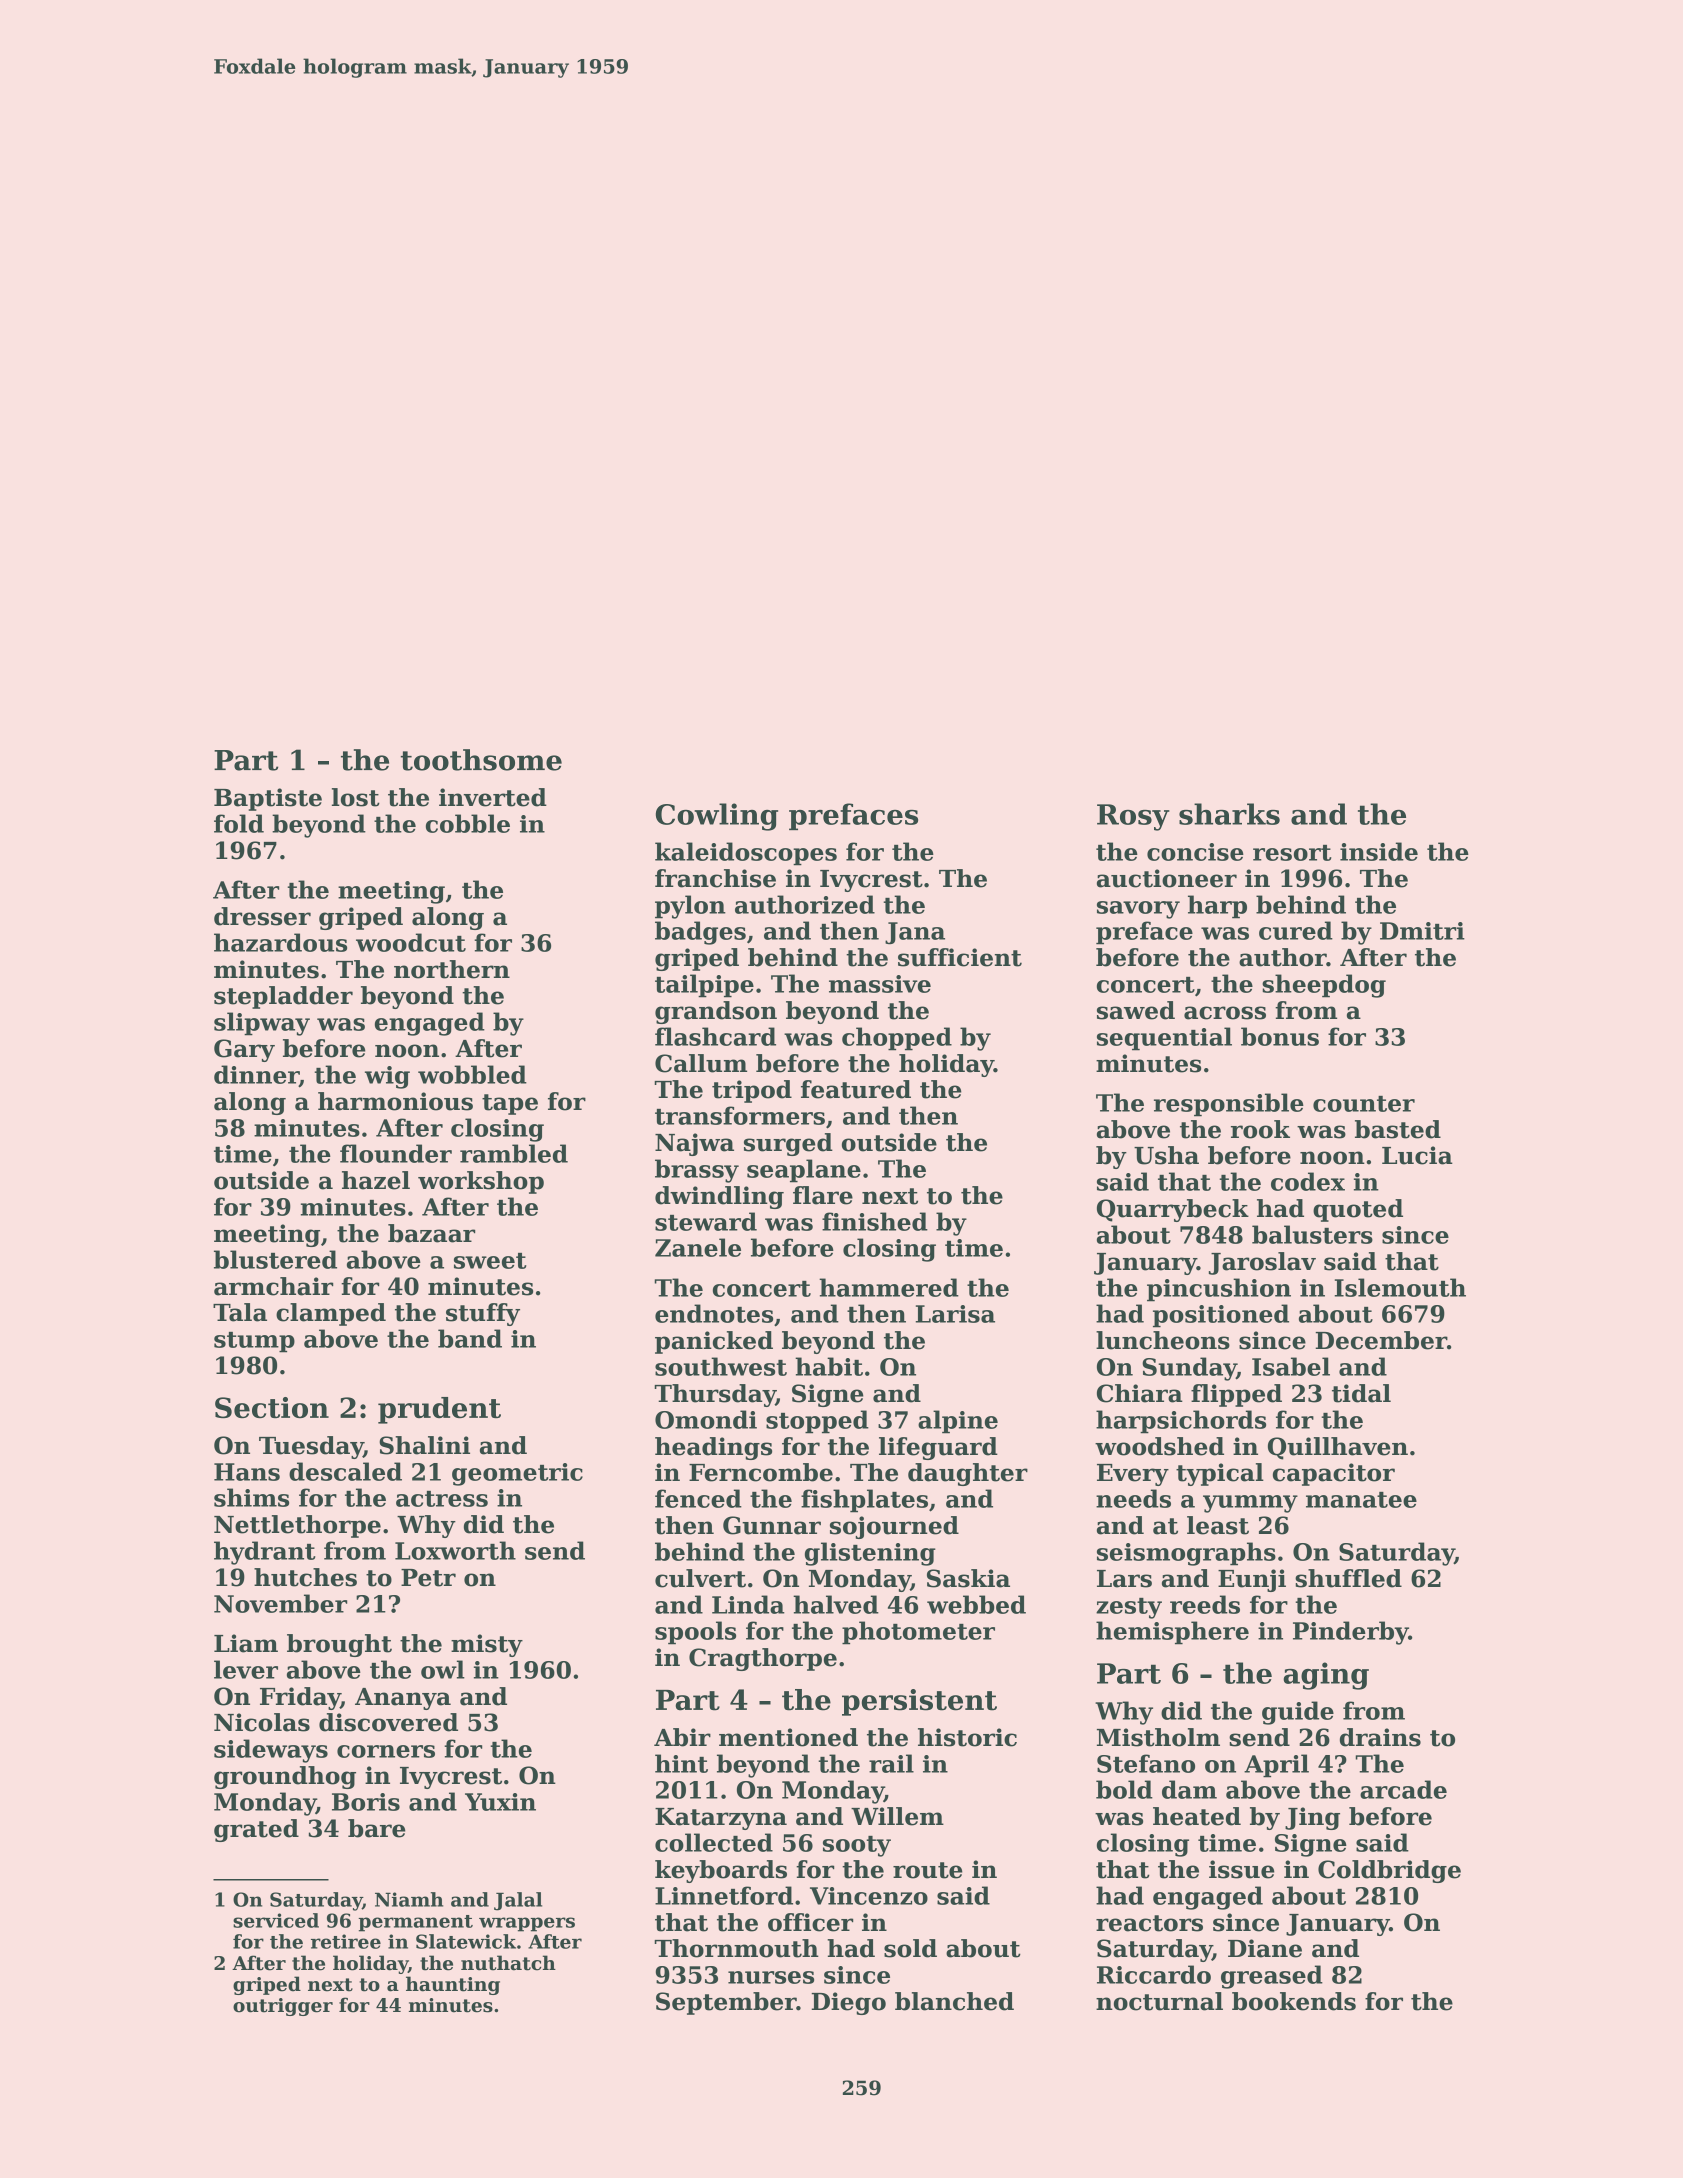  What do you see at coordinates (411, 942) in the page?
I see `woodcut` at bounding box center [411, 942].
